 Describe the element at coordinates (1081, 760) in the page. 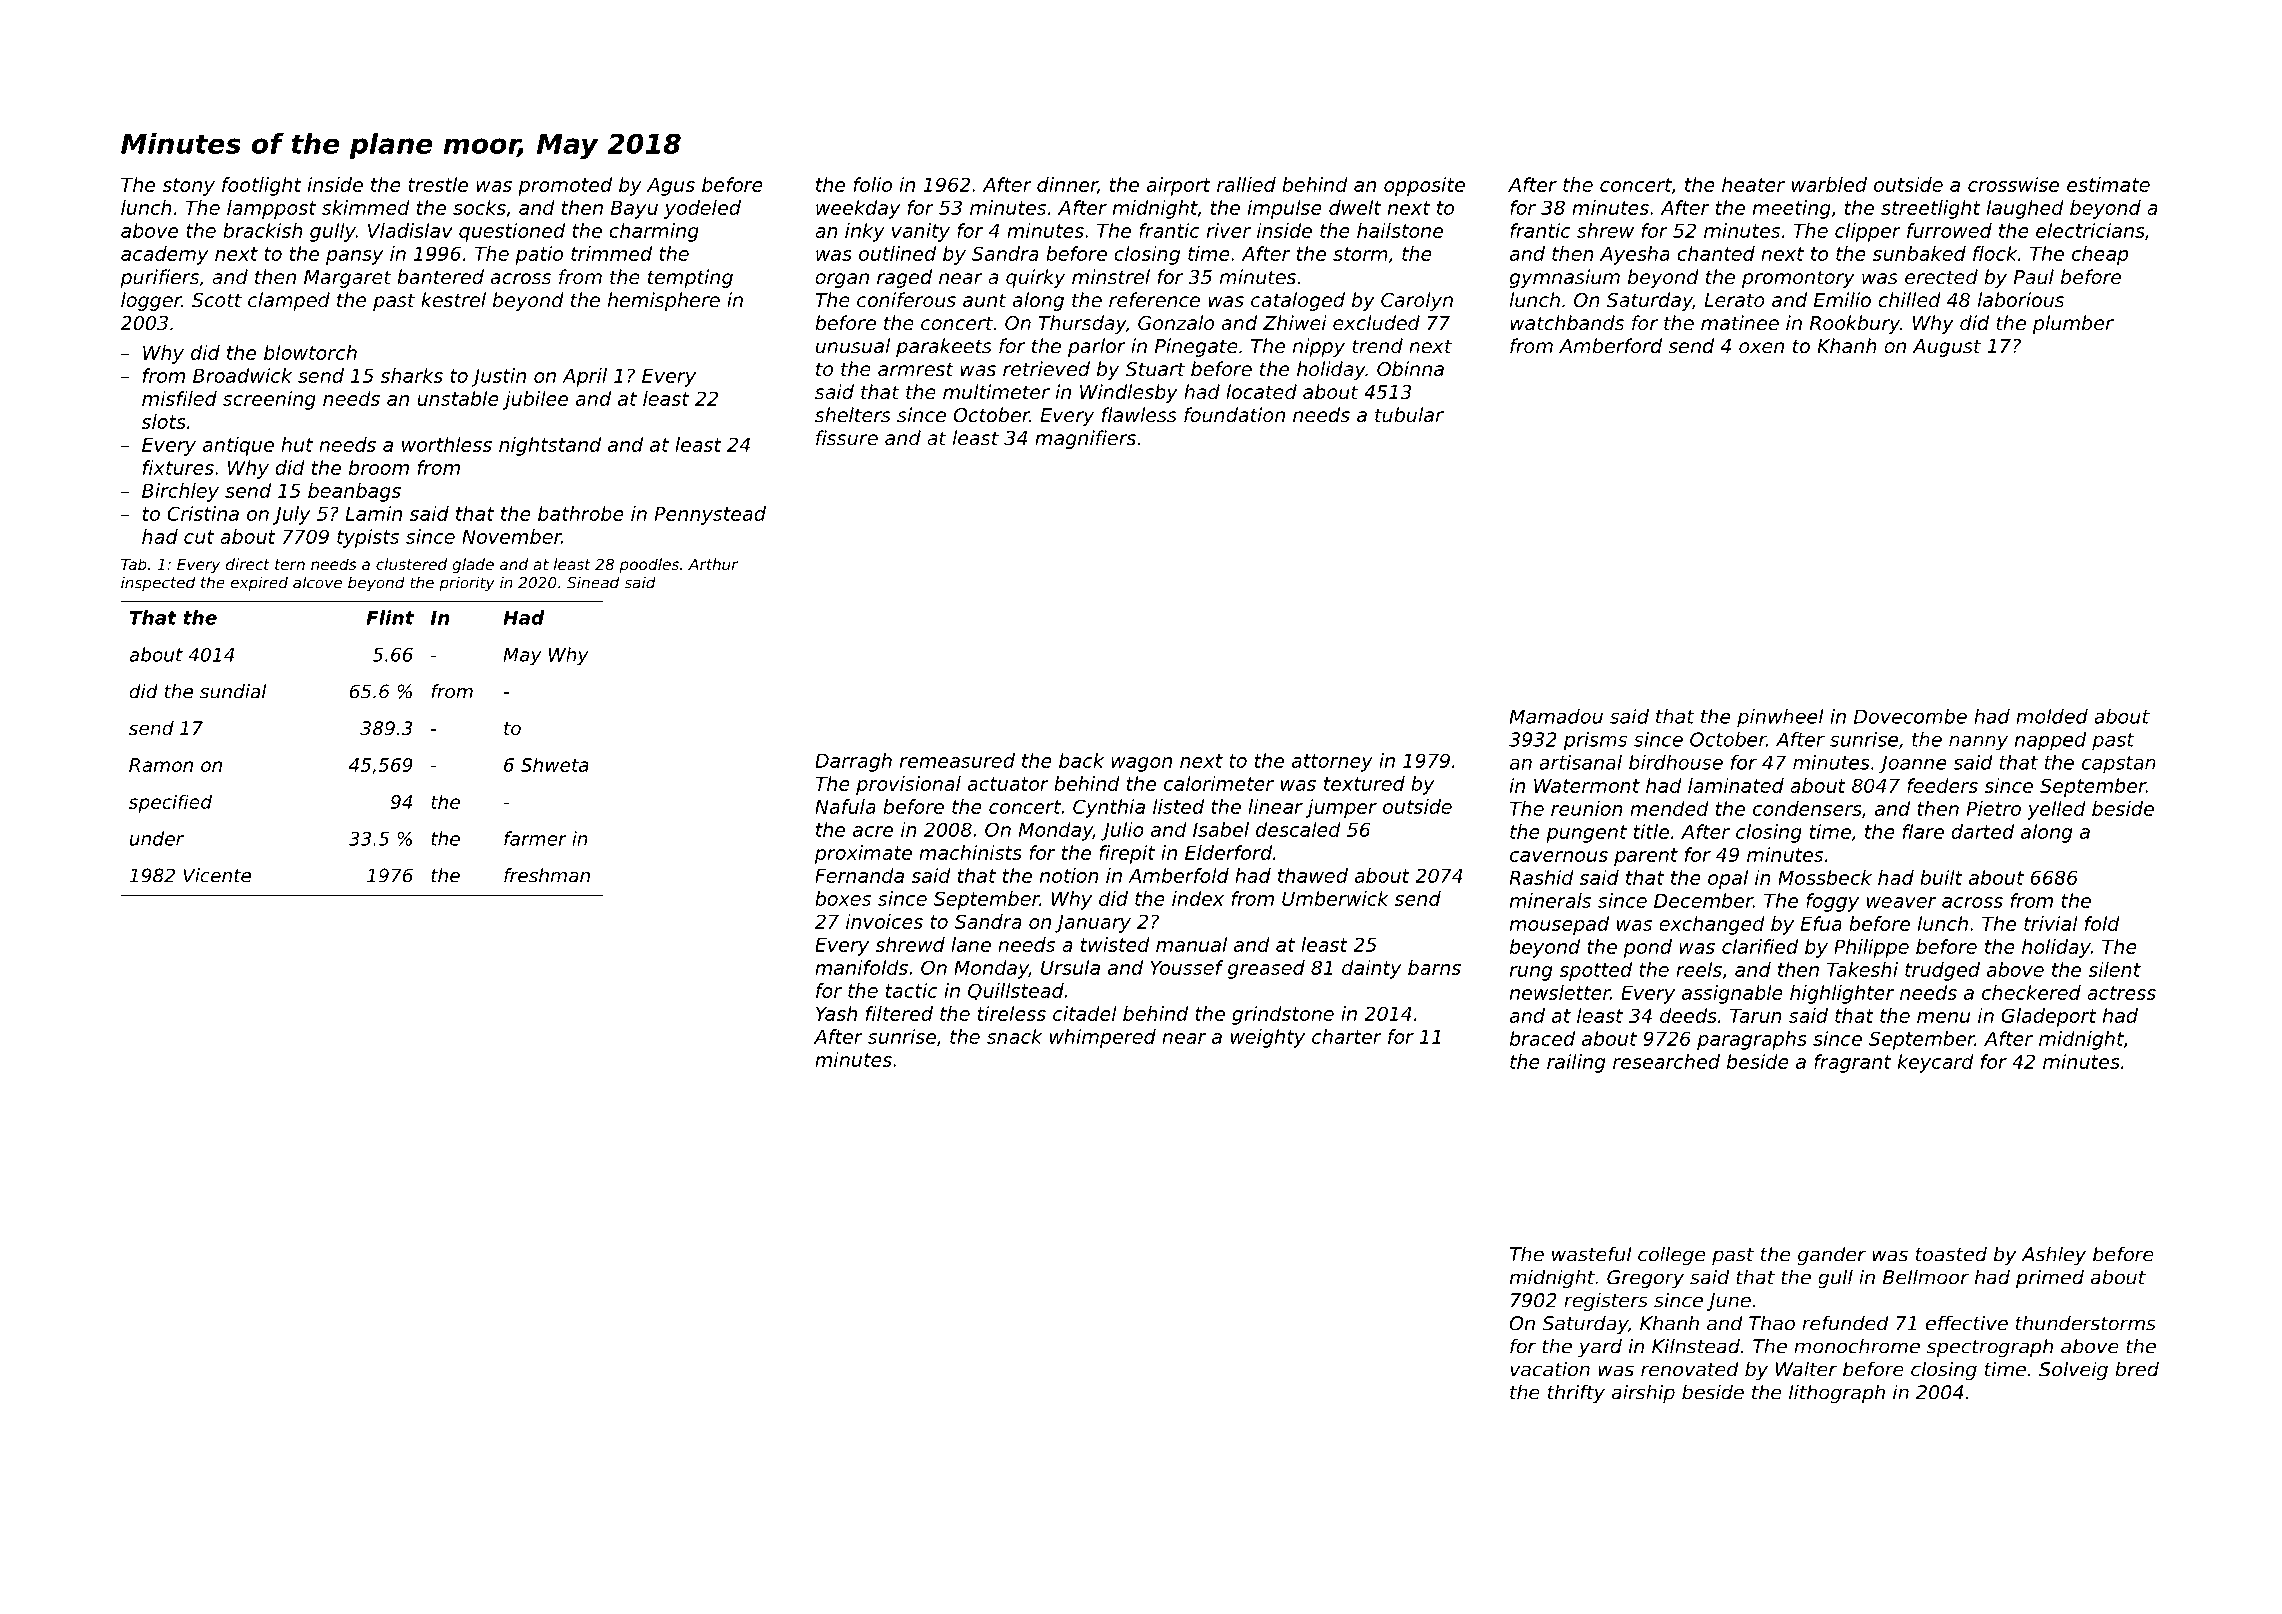

I see `back` at that location.
